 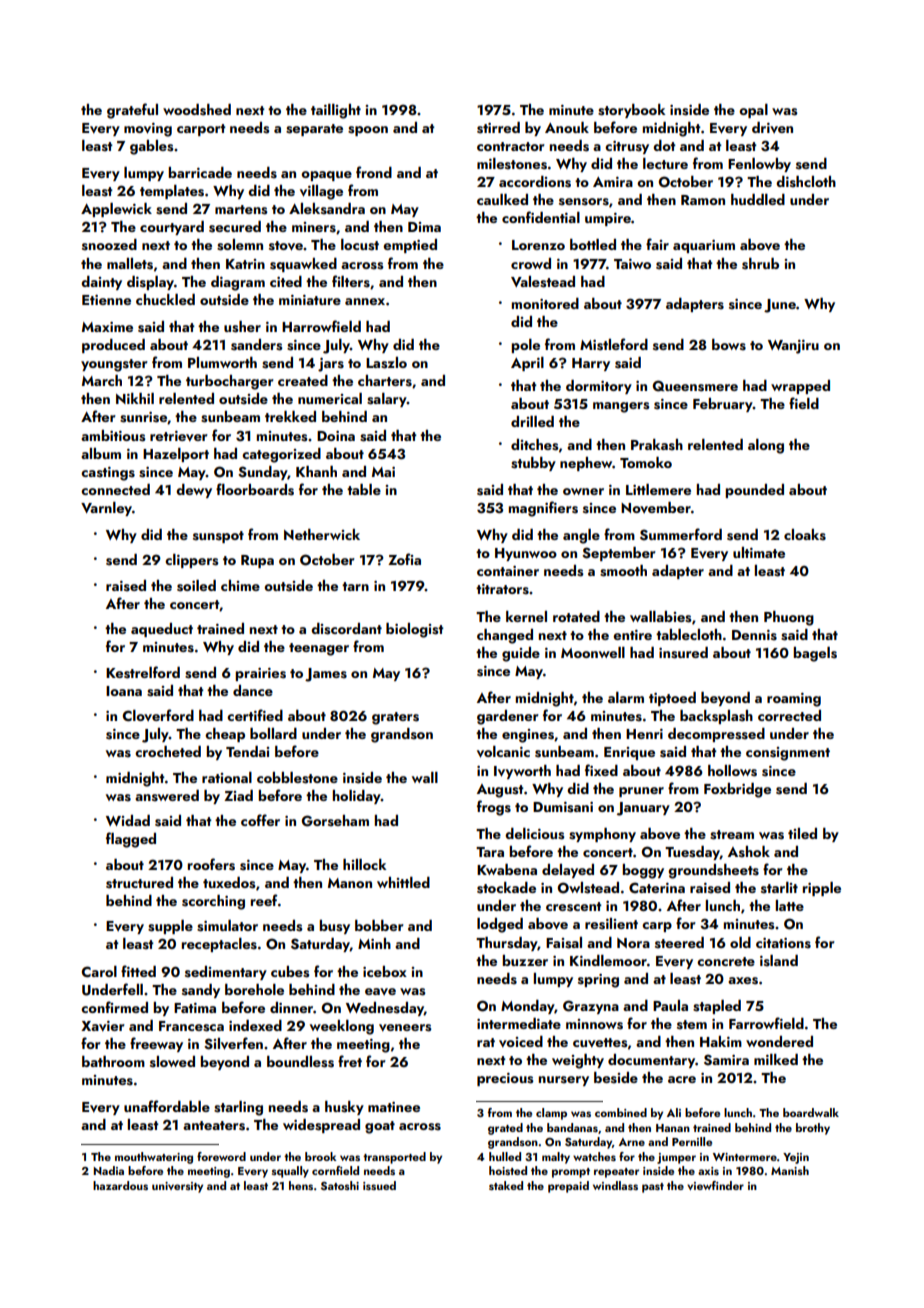 I want to click on sunspot, so click(x=218, y=537).
